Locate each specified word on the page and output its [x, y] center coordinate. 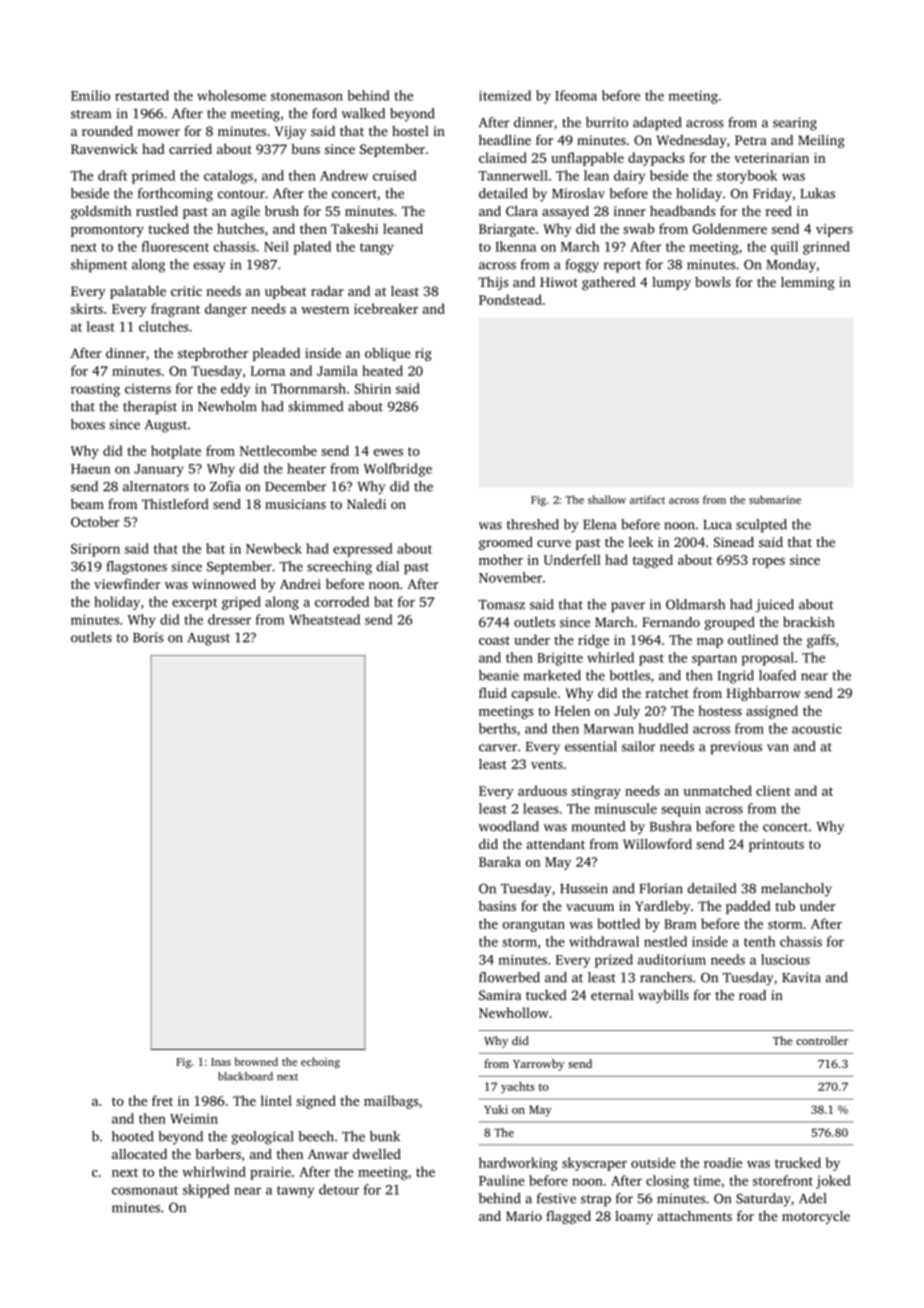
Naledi [366, 504]
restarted [142, 95]
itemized [505, 95]
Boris [148, 637]
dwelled [377, 1153]
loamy [634, 1217]
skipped [206, 1191]
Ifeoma [576, 95]
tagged [653, 561]
